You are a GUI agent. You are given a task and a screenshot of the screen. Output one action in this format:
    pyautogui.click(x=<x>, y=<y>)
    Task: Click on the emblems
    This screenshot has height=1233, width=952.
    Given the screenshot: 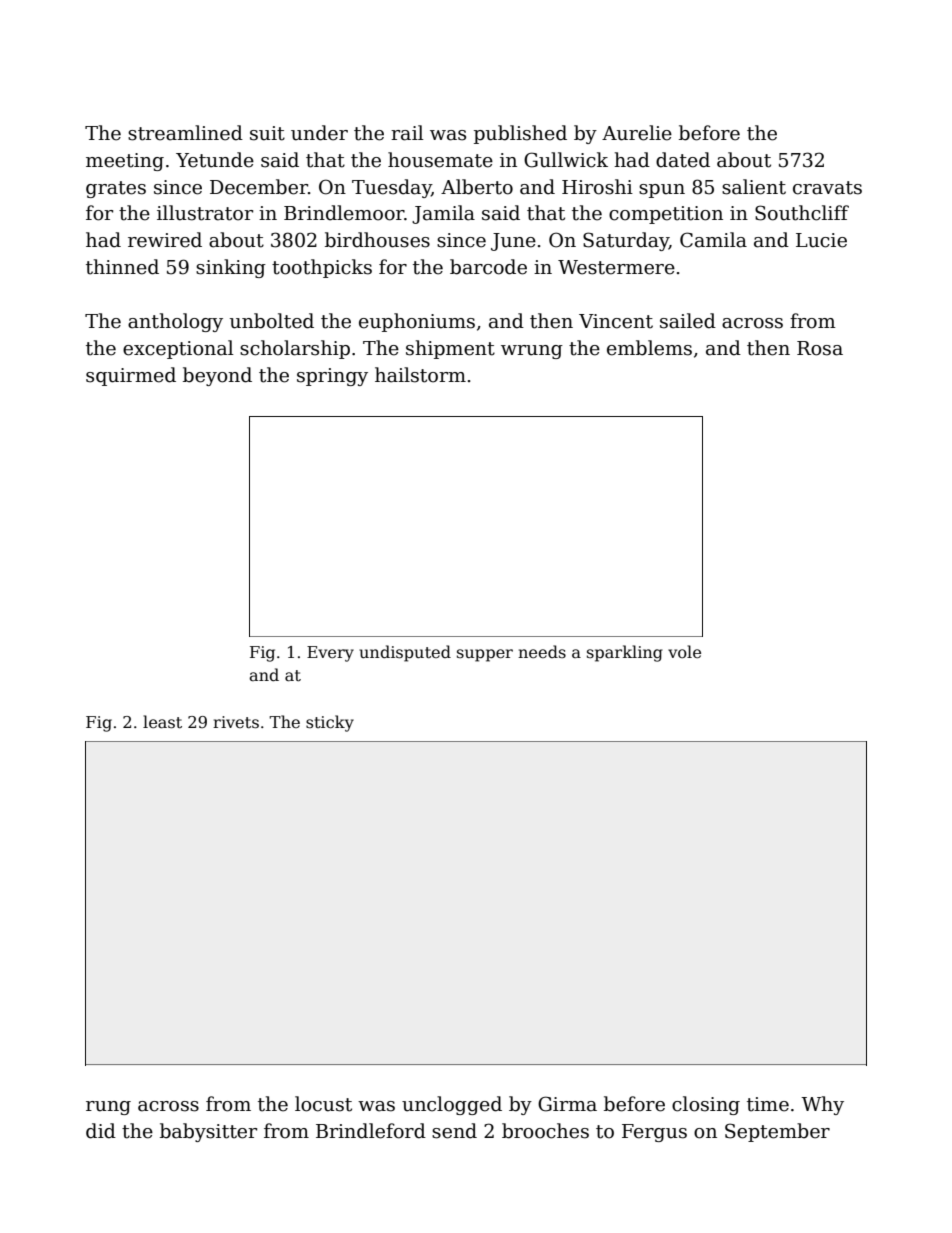 What is the action you would take?
    pyautogui.click(x=649, y=348)
